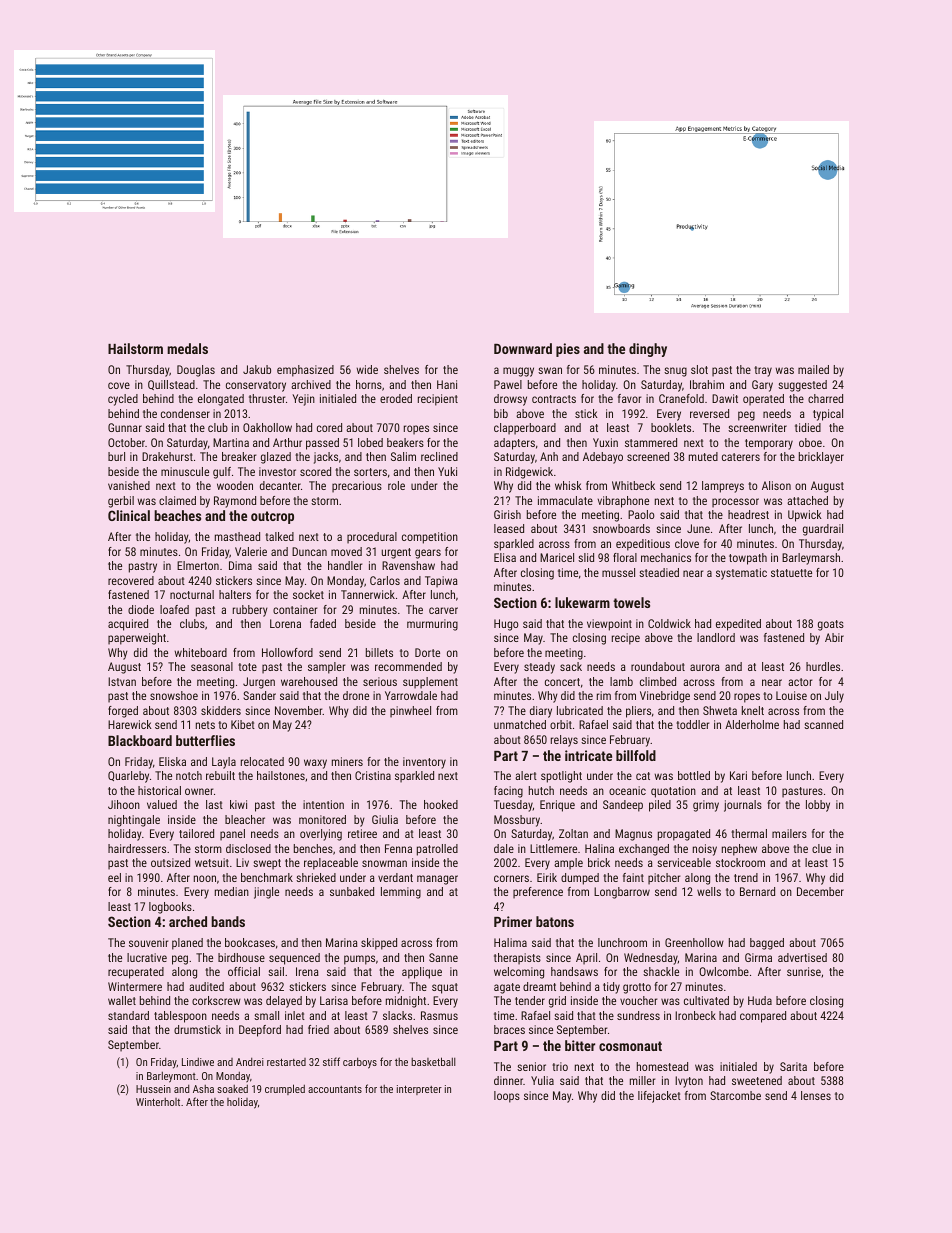 This image has width=952, height=1233. Describe the element at coordinates (523, 348) in the image. I see `Downward` at that location.
